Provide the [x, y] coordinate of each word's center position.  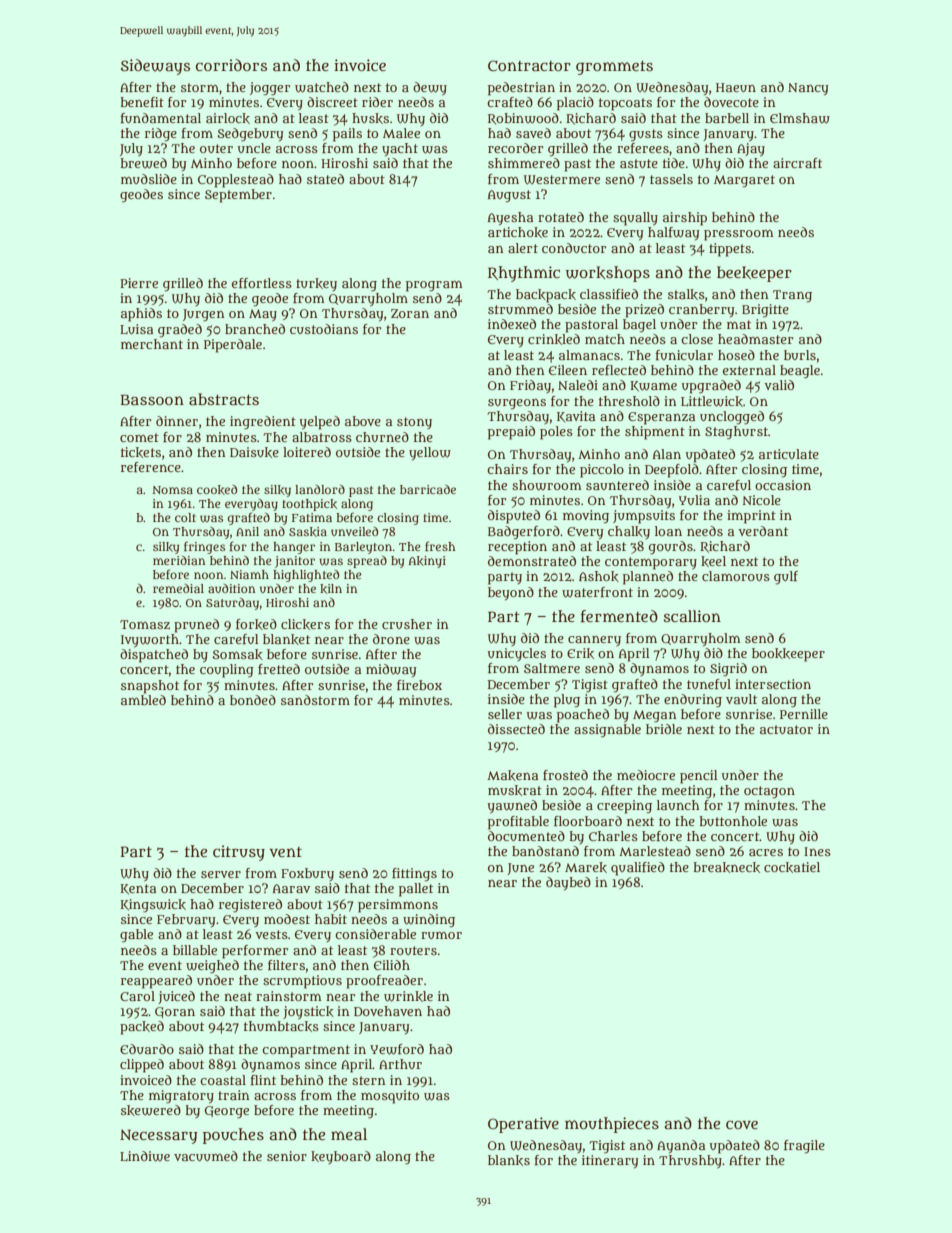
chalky [629, 532]
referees [643, 148]
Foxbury [307, 874]
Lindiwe [145, 1156]
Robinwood [523, 119]
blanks [509, 1160]
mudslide [149, 179]
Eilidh [392, 965]
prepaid [511, 433]
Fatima [312, 517]
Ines [817, 851]
